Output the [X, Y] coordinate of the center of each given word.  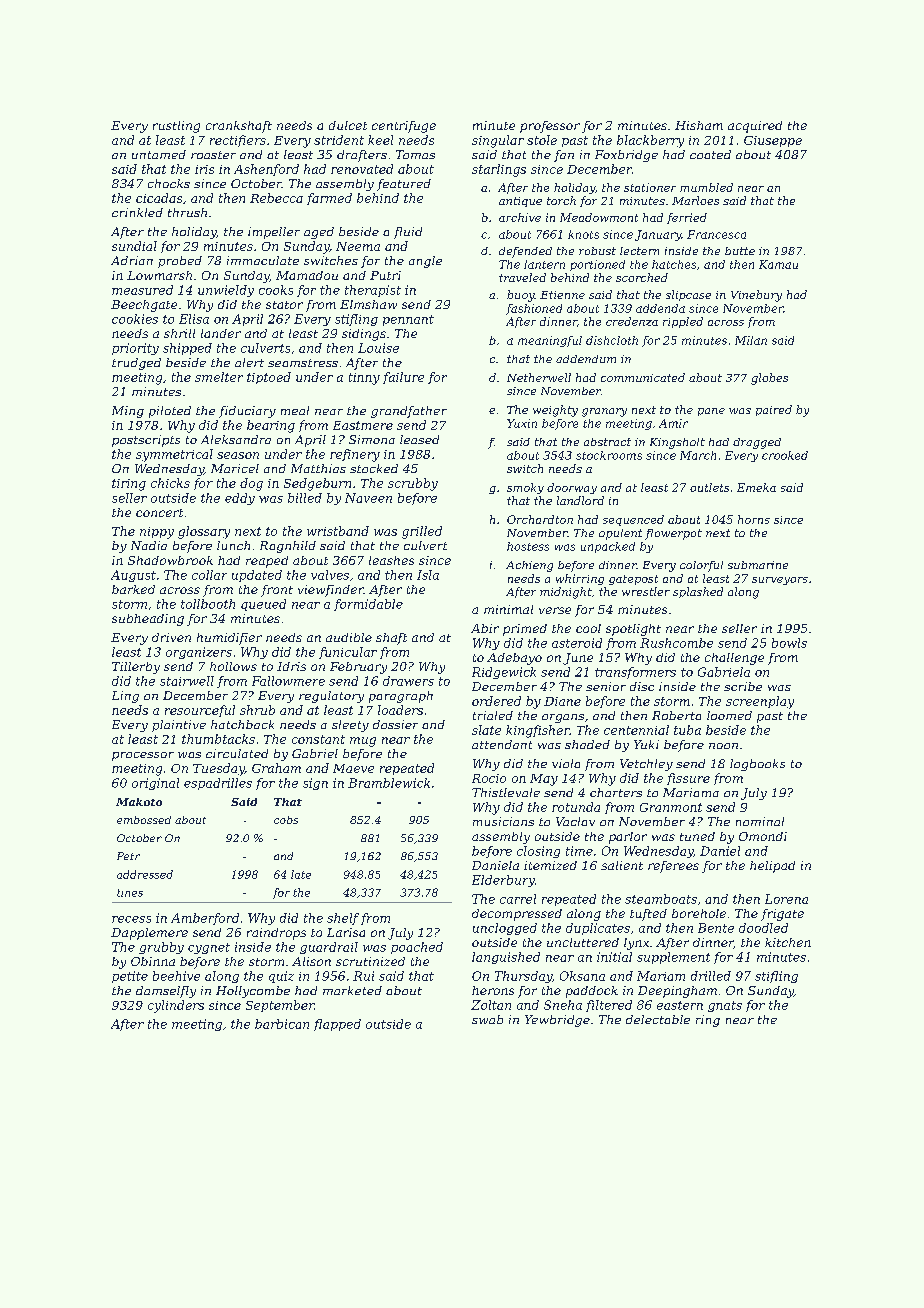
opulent [620, 534]
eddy [240, 499]
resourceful [200, 711]
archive [520, 217]
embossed [144, 820]
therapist [373, 291]
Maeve [353, 768]
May [544, 780]
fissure [688, 779]
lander [221, 333]
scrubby [413, 484]
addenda [660, 308]
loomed [729, 715]
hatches [674, 264]
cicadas [159, 198]
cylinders [176, 1006]
